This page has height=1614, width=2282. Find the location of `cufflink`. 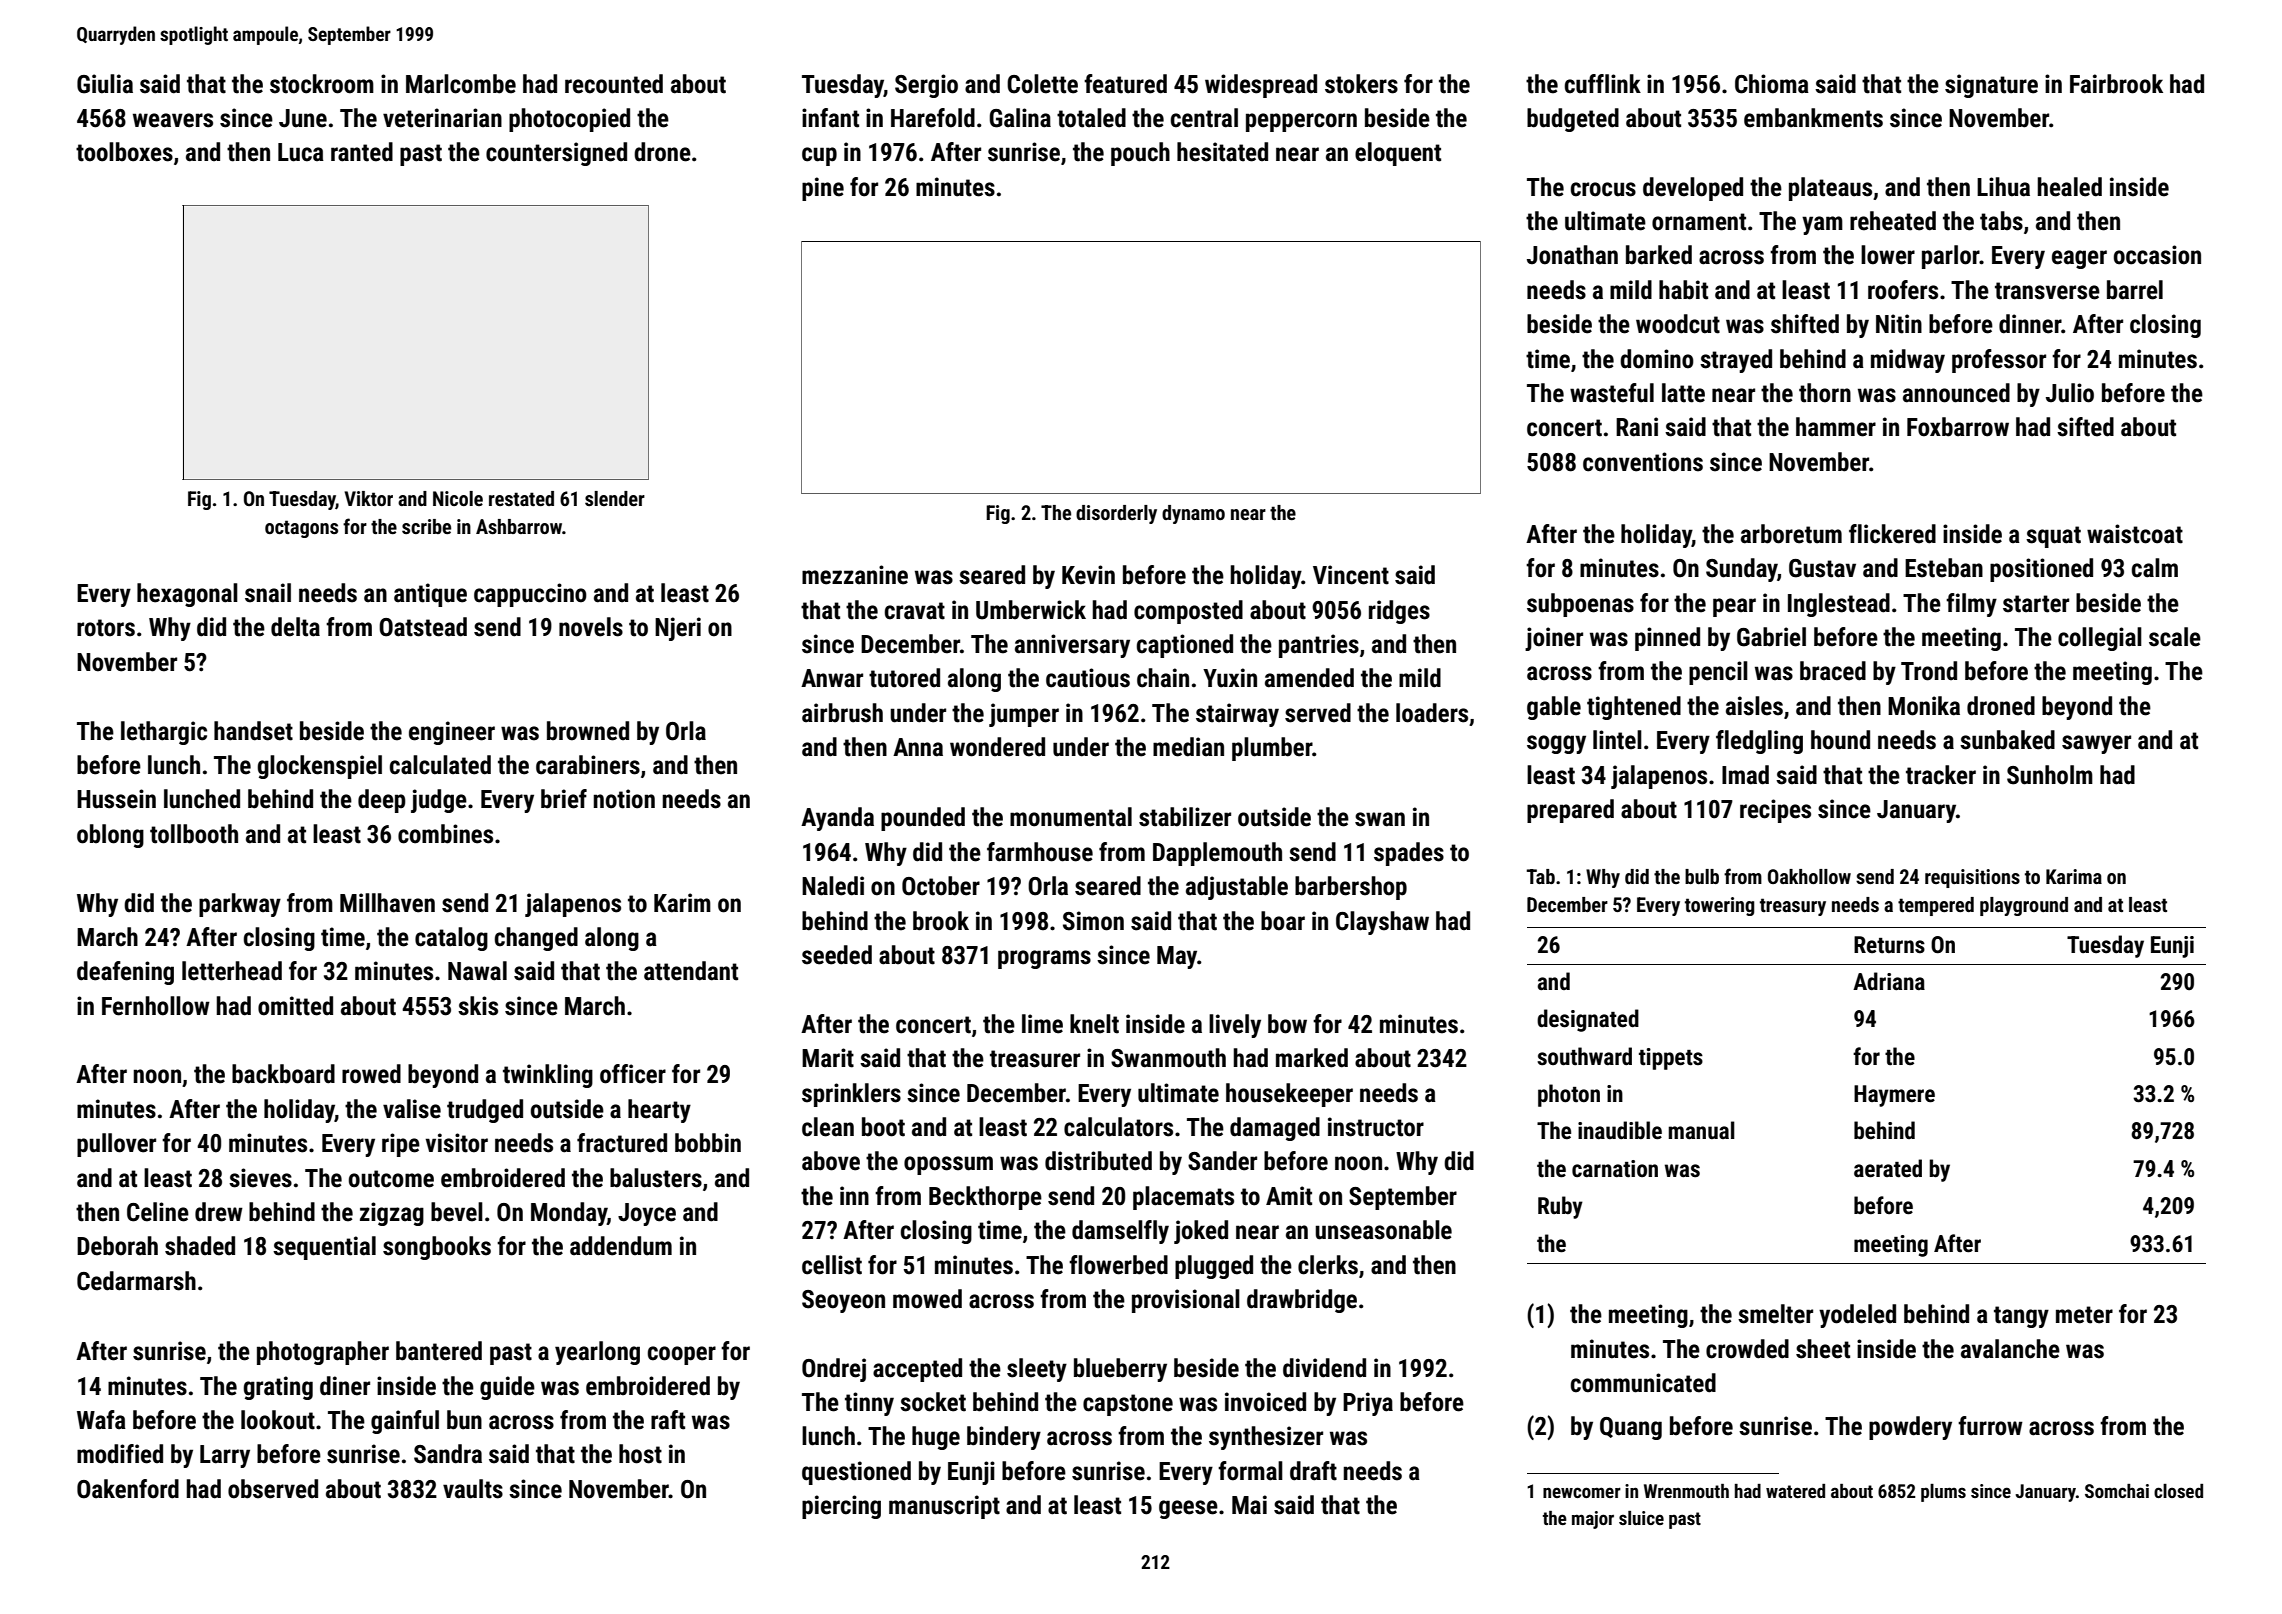

cufflink is located at coordinates (1603, 84).
